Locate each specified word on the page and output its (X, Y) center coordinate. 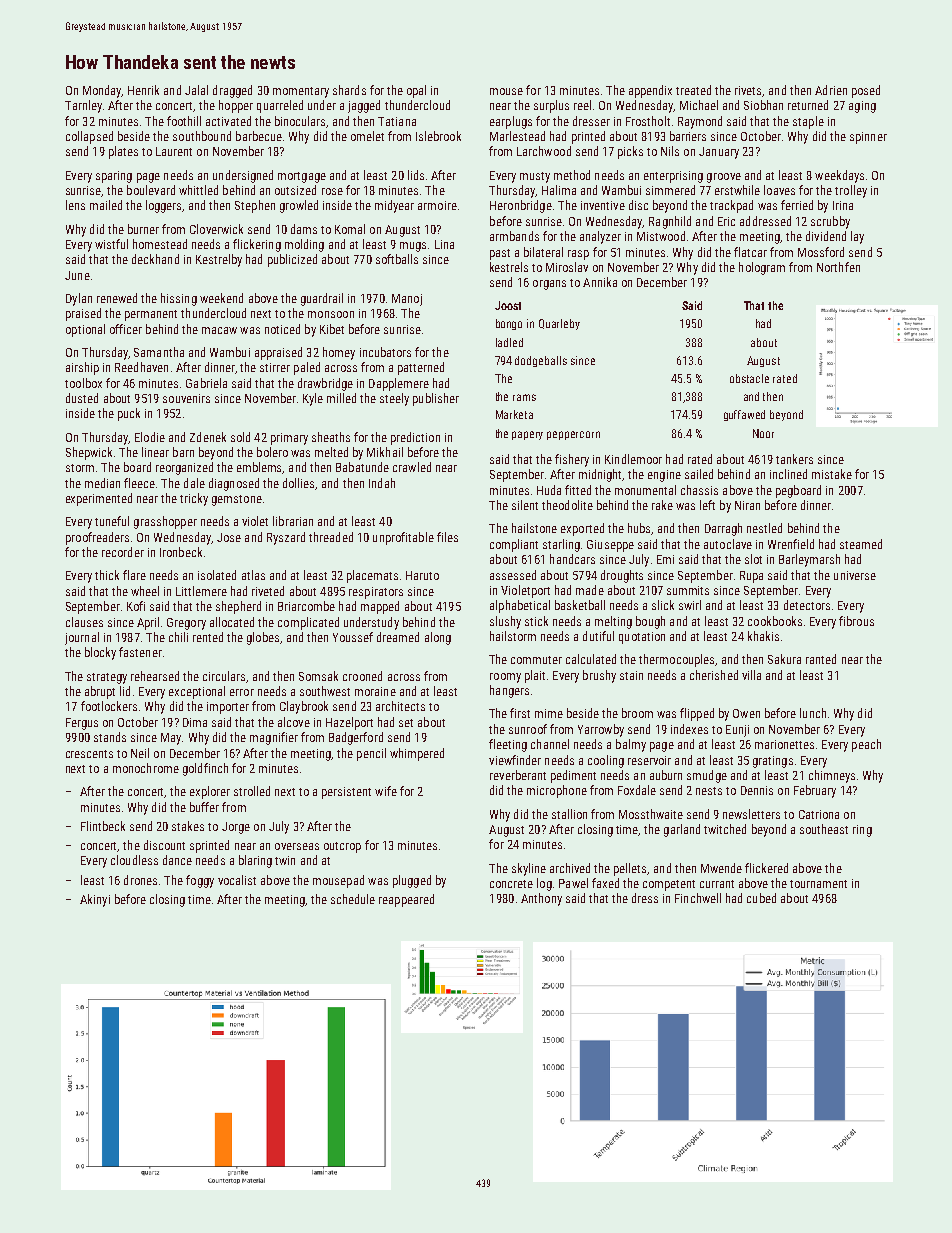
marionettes (784, 744)
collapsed (89, 137)
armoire (437, 205)
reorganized (184, 468)
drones (140, 880)
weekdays (839, 176)
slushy (505, 622)
